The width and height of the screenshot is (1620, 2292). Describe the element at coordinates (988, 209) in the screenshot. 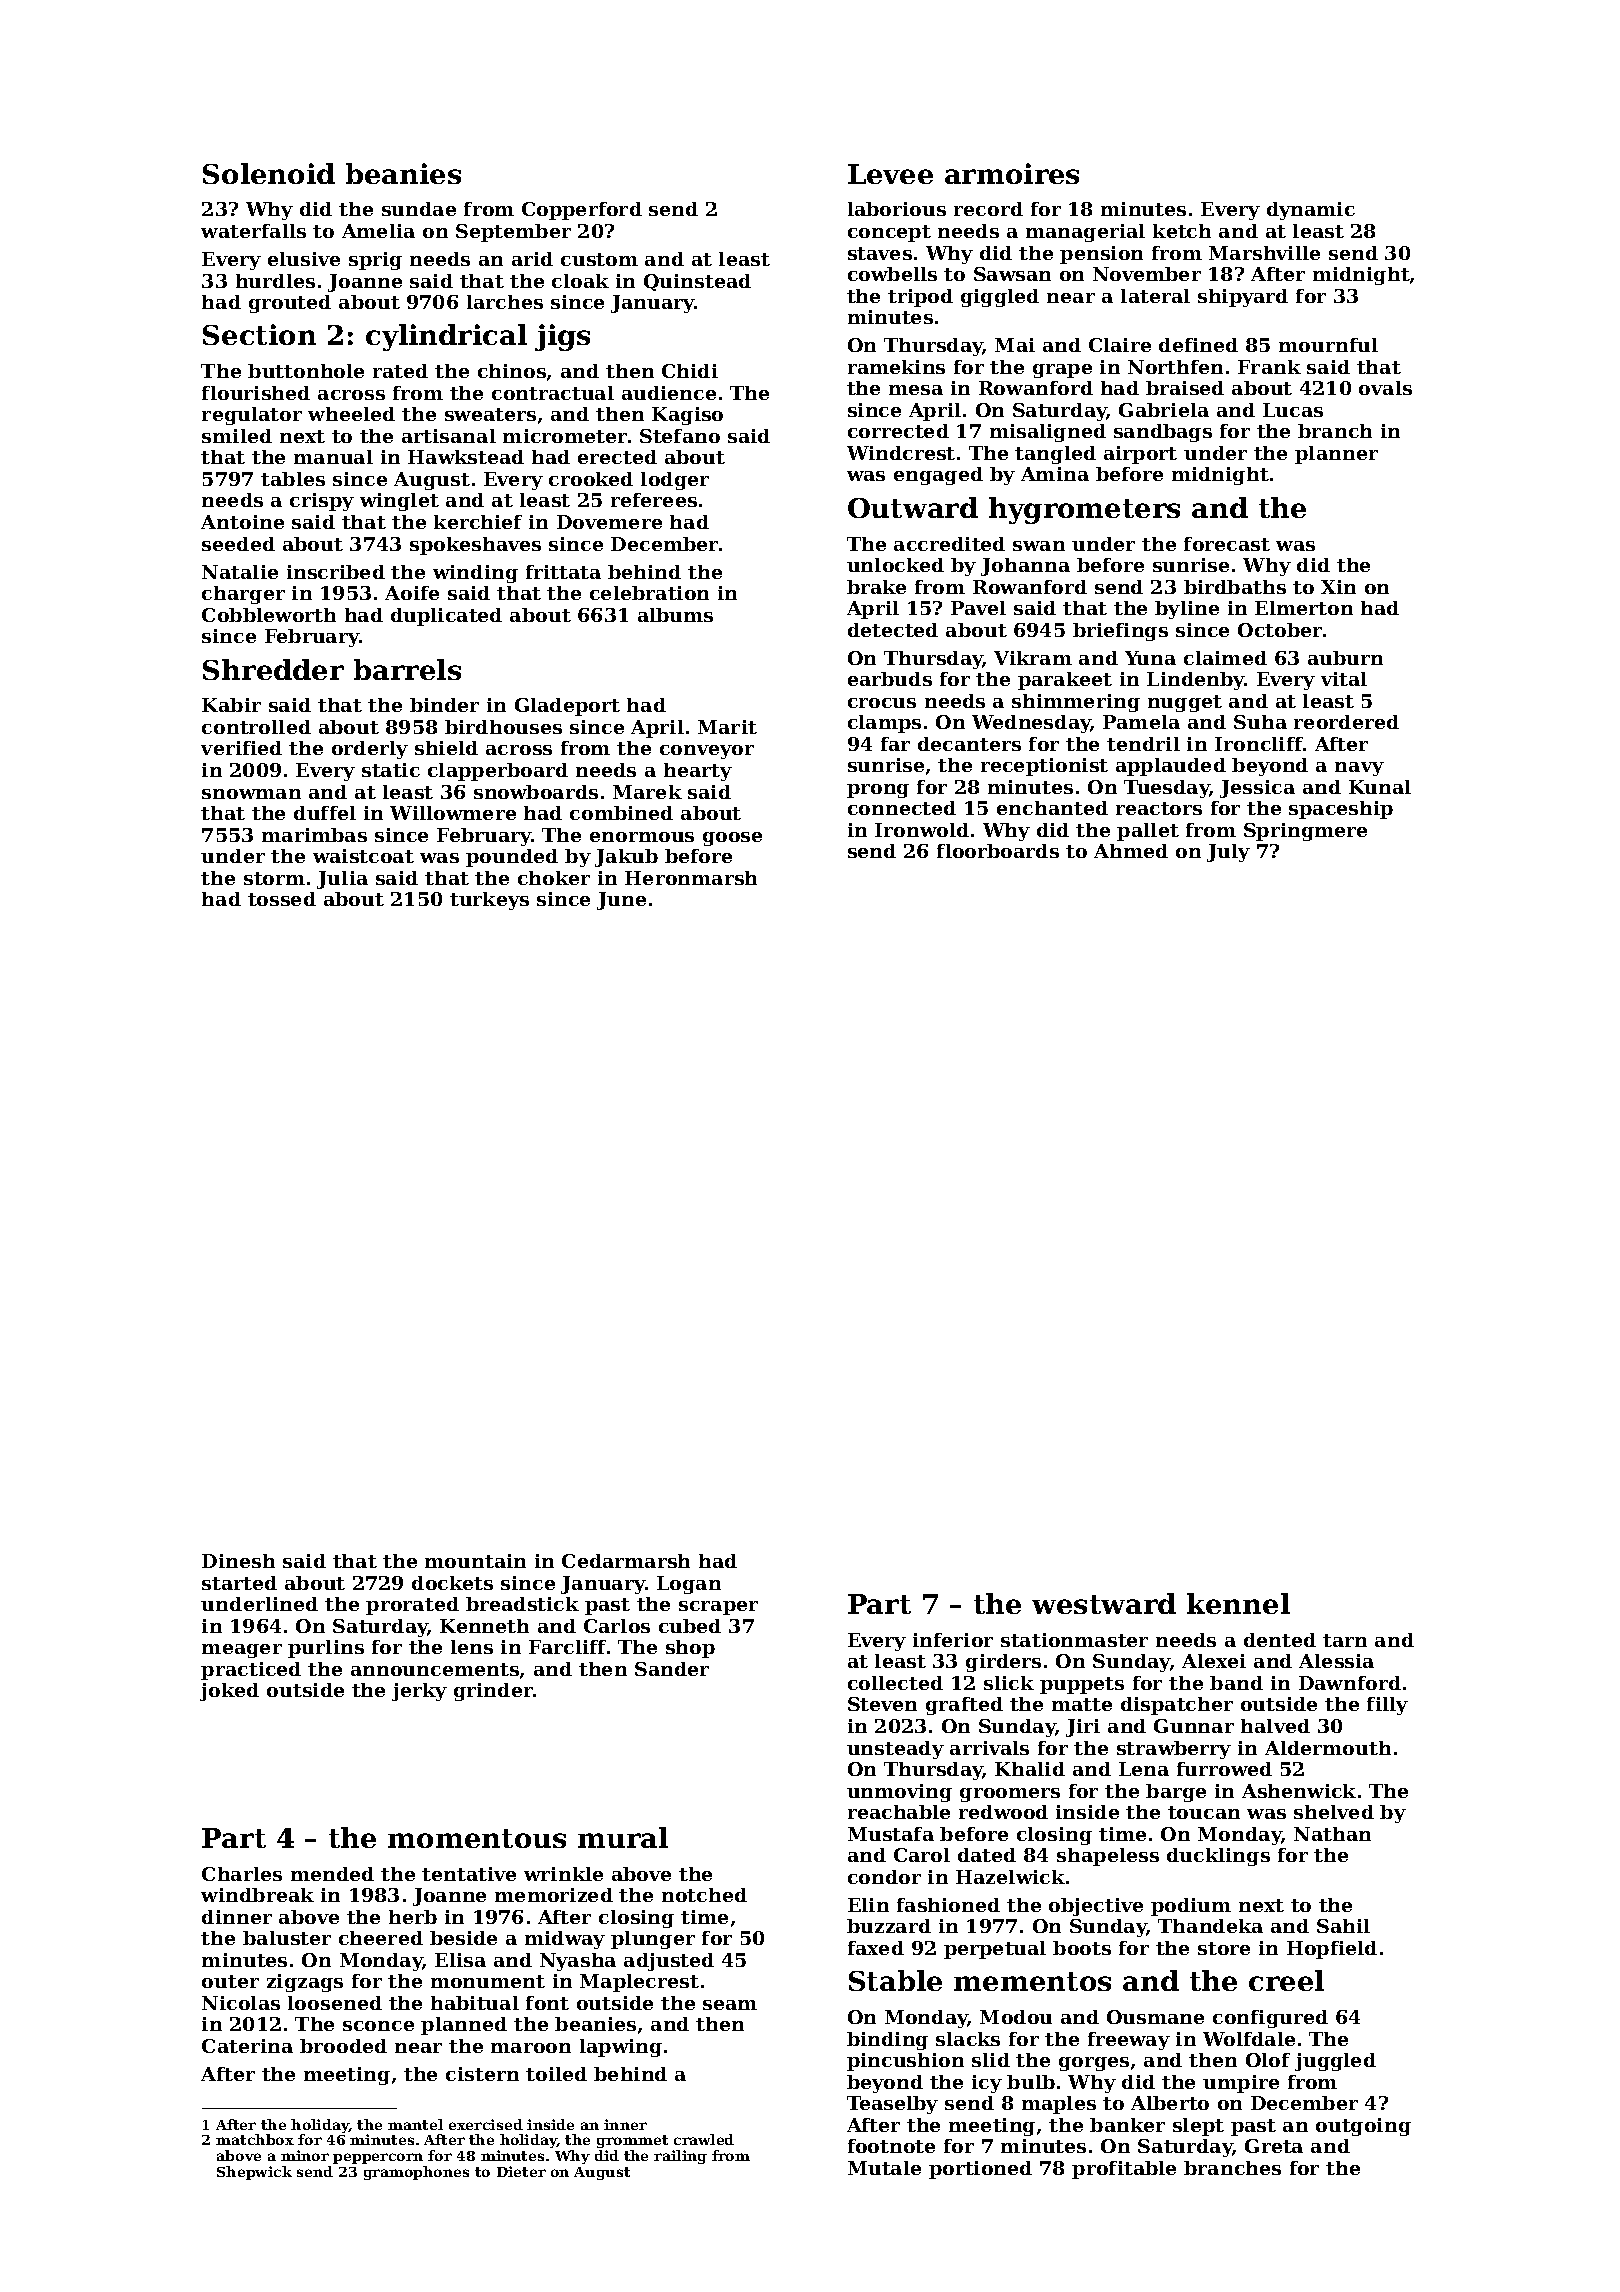

I see `record` at that location.
